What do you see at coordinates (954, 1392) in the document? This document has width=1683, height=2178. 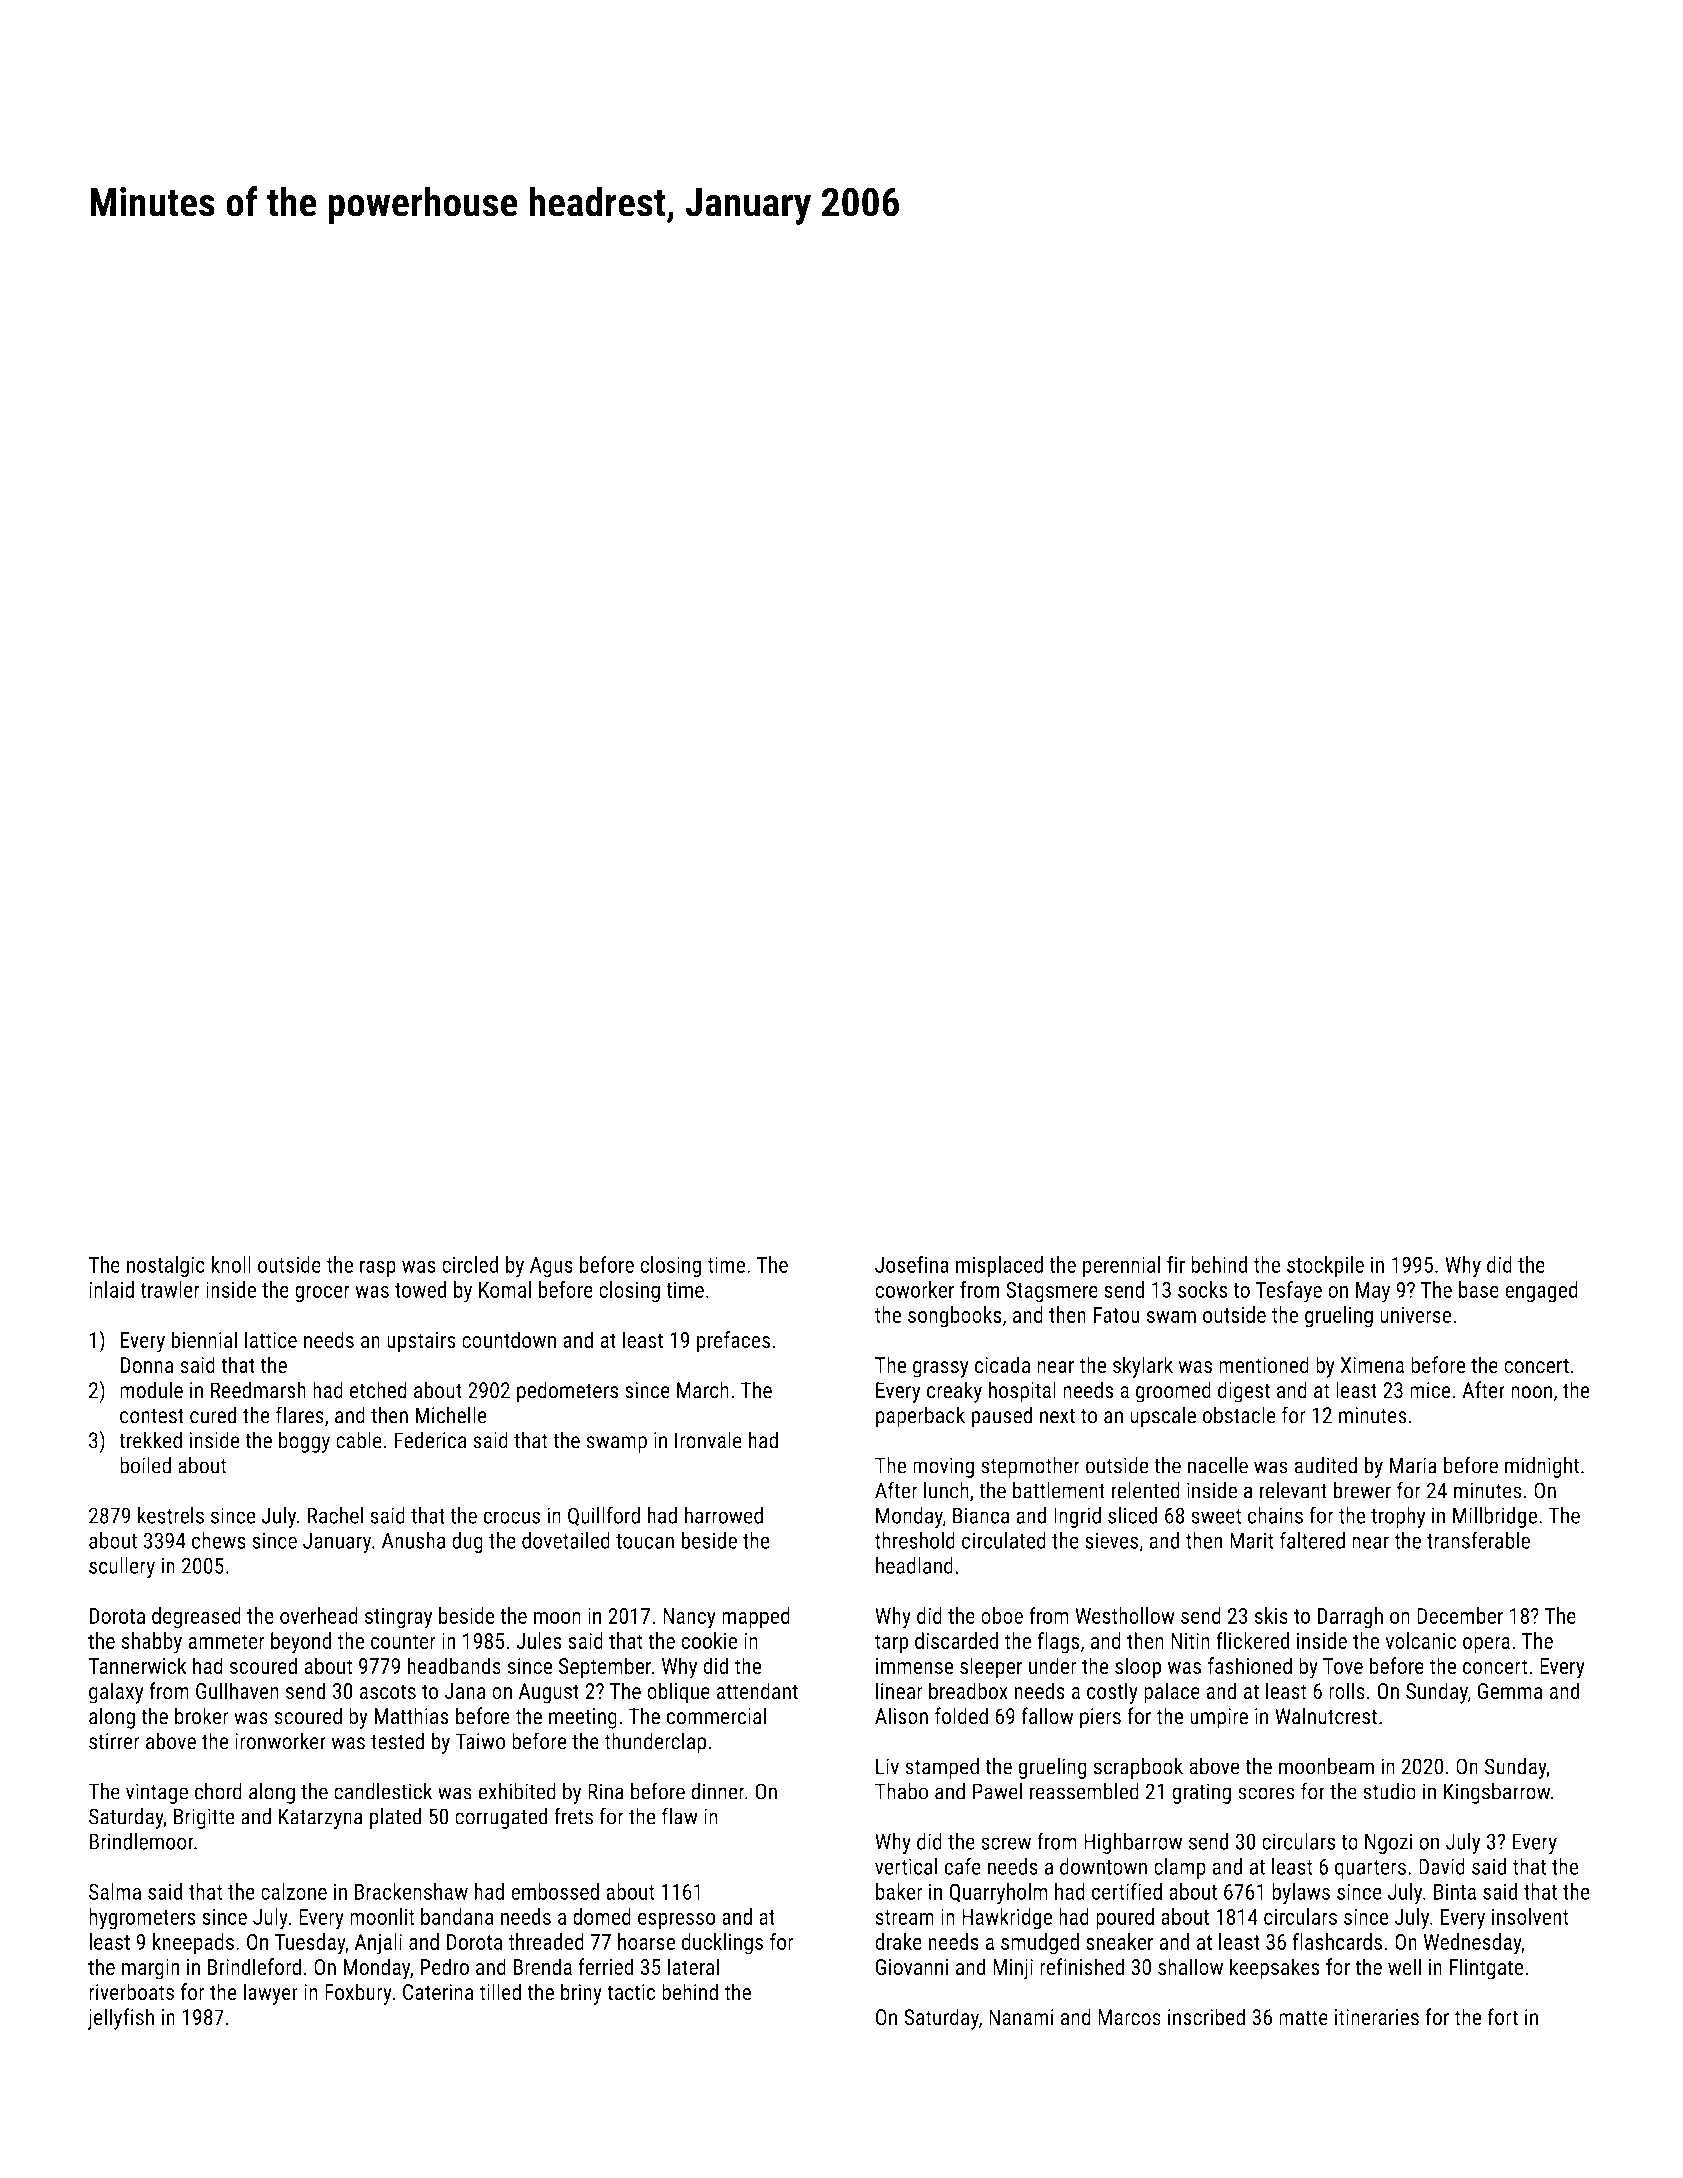 I see `creaky` at bounding box center [954, 1392].
